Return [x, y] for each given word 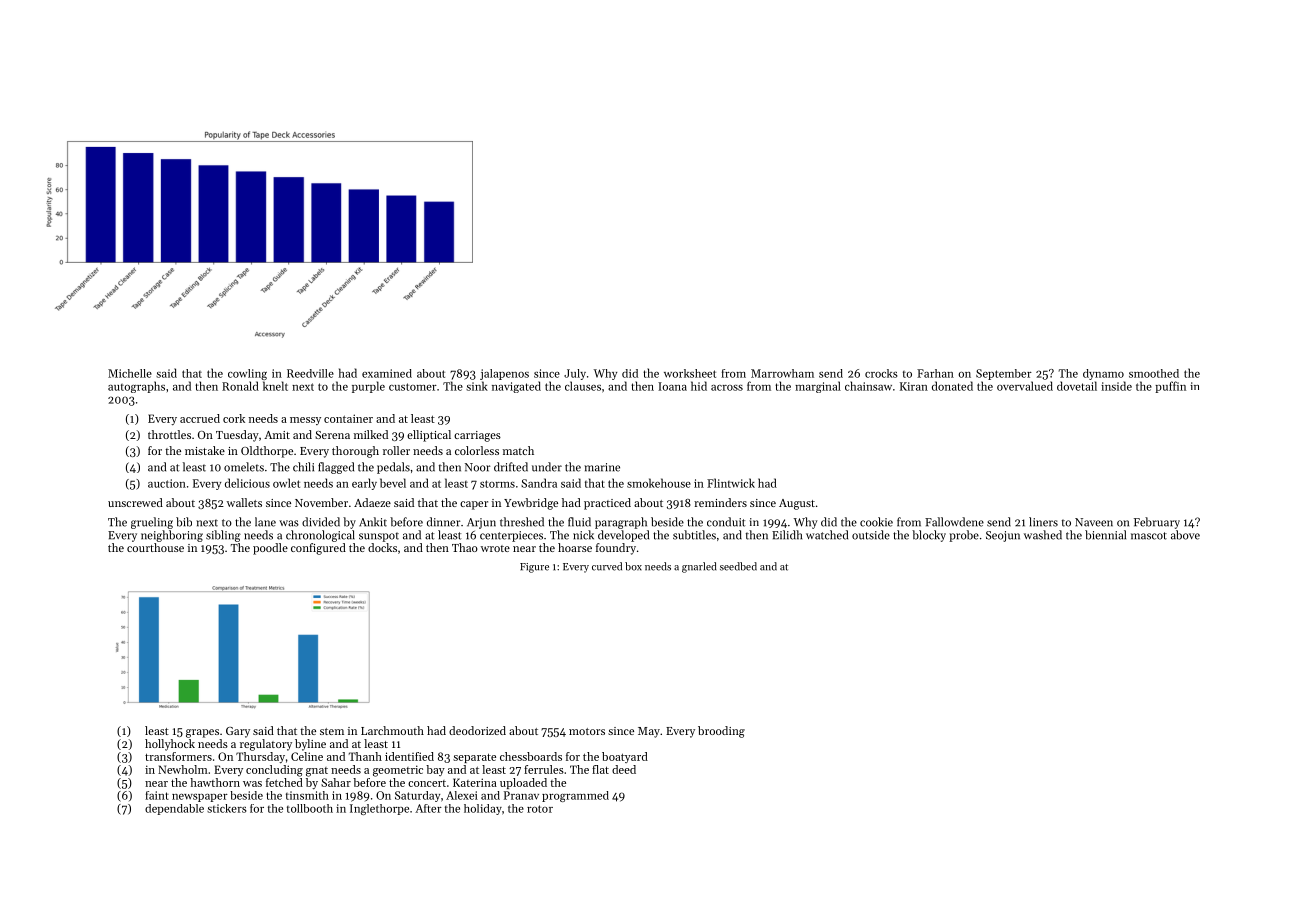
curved [607, 566]
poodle [270, 549]
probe [964, 536]
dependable [174, 809]
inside [1116, 386]
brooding [721, 732]
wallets [244, 502]
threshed [522, 522]
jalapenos [504, 374]
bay [435, 770]
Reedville [310, 373]
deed [624, 769]
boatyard [625, 757]
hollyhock [170, 745]
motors [587, 731]
